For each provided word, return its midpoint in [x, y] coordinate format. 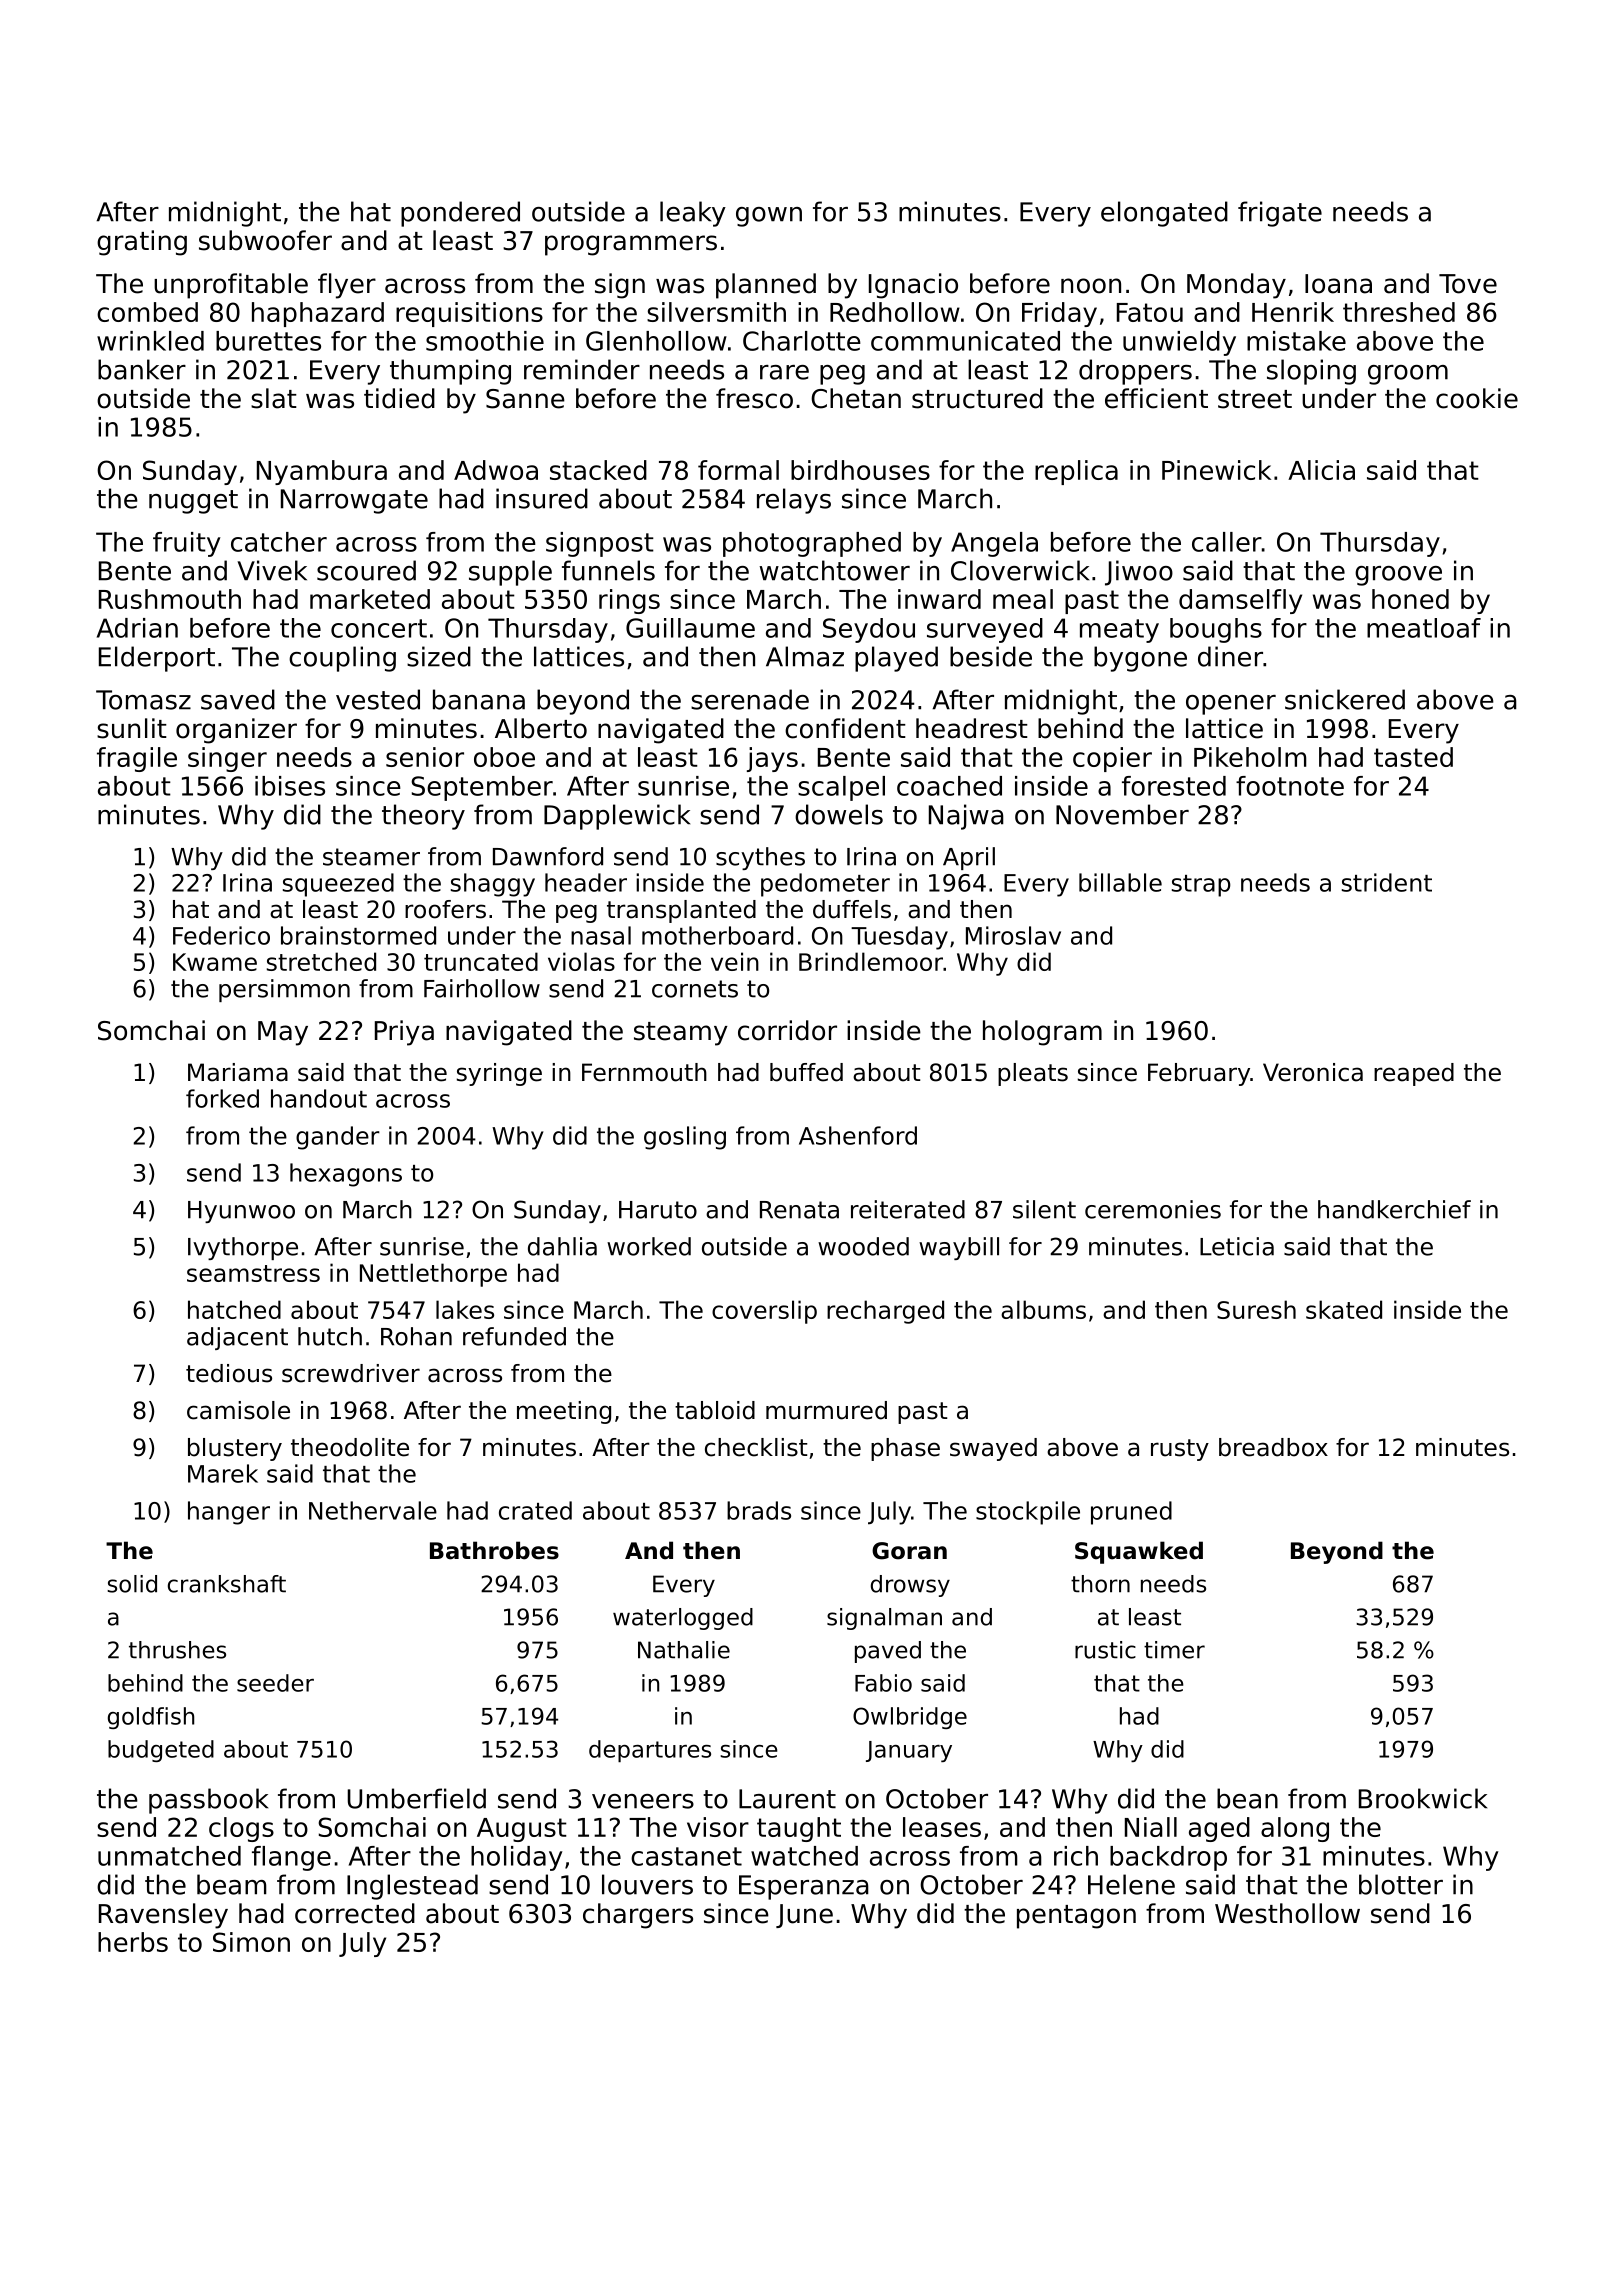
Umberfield [416, 1798]
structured [977, 398]
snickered [1345, 699]
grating [142, 243]
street [1255, 399]
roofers [445, 909]
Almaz [805, 656]
